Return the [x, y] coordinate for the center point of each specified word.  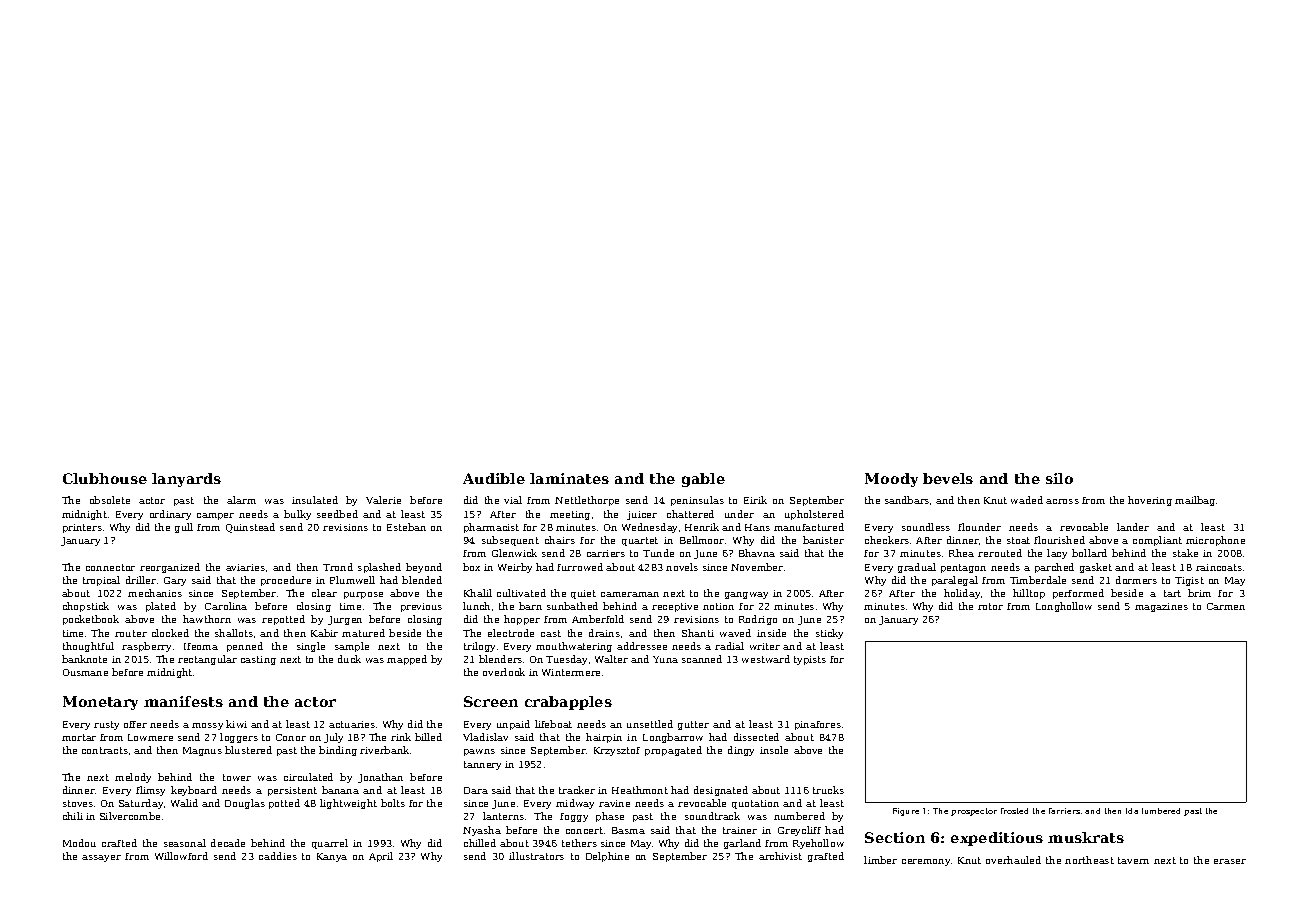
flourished [1059, 540]
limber [880, 860]
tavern [1133, 860]
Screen [491, 701]
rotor [990, 606]
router [131, 633]
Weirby [515, 568]
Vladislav [485, 737]
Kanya [332, 857]
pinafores [818, 725]
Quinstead [250, 528]
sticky [829, 634]
